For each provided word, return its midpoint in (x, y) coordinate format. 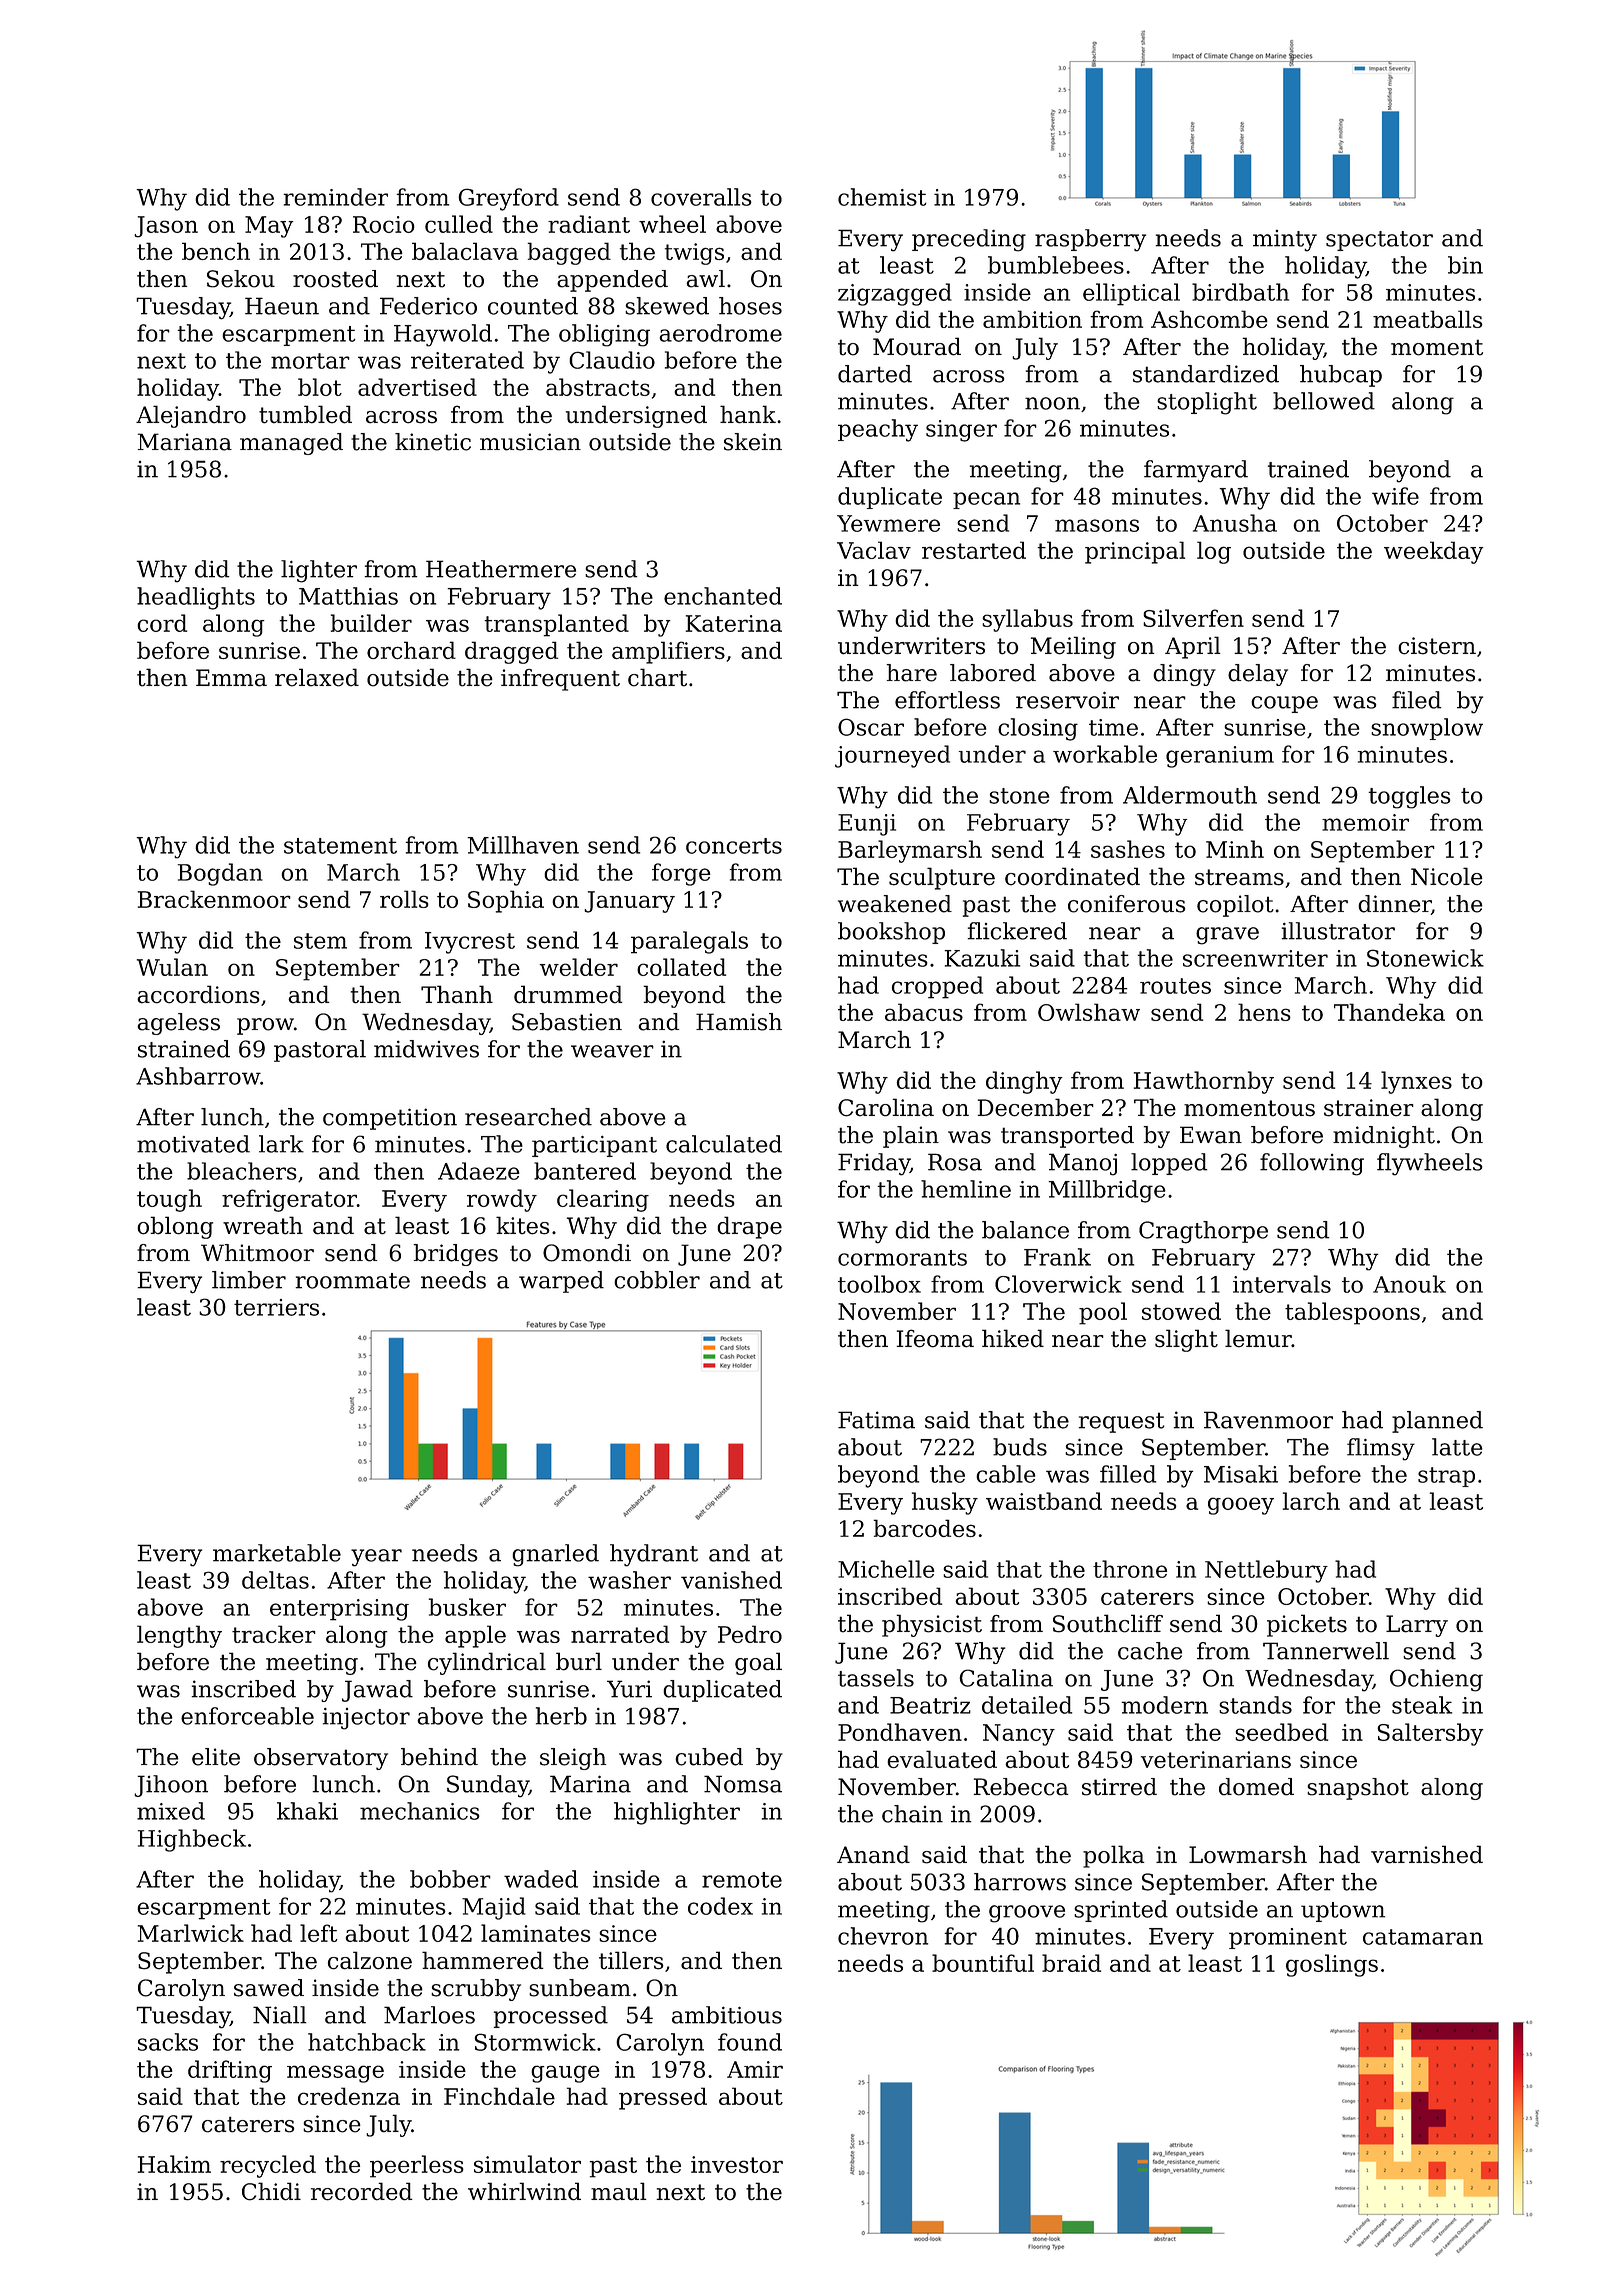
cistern (1437, 646)
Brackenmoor (214, 899)
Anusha (1235, 523)
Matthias (348, 596)
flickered (1017, 931)
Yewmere (888, 523)
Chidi (271, 2191)
